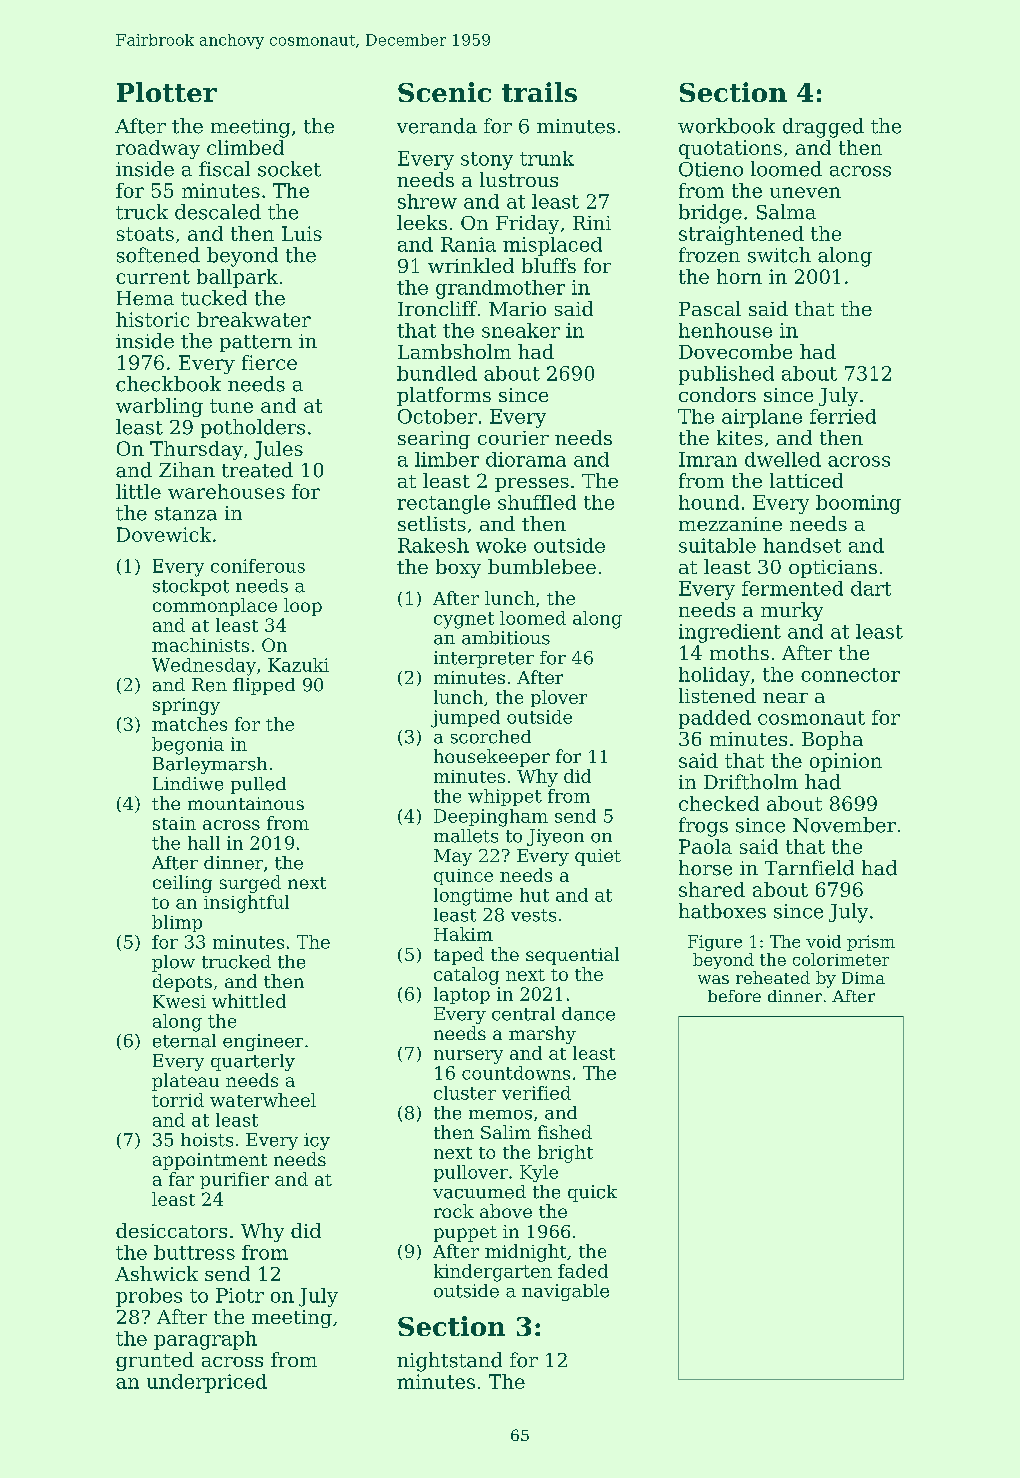  I want to click on machinists, so click(200, 645).
